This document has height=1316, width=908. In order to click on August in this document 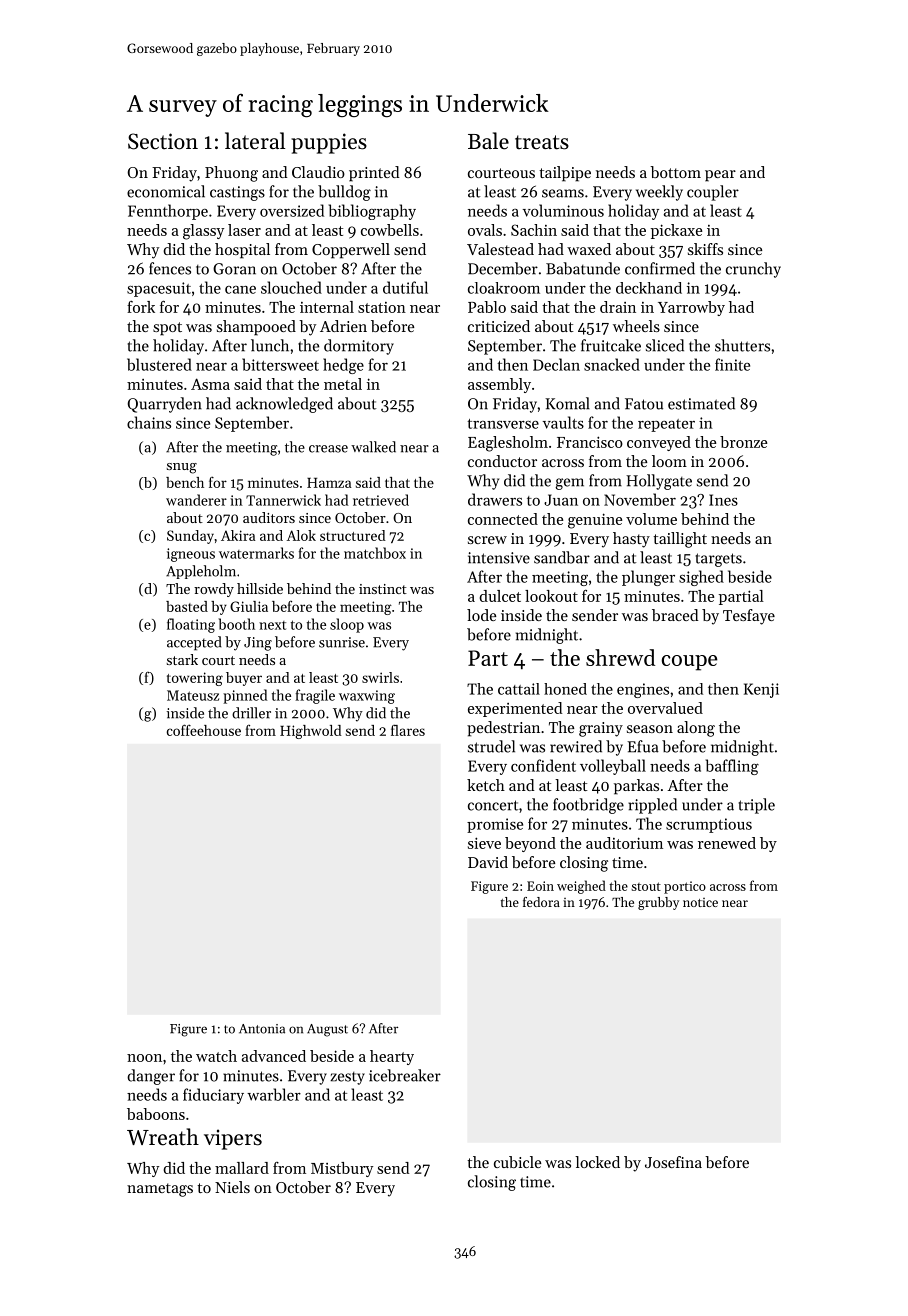, I will do `click(327, 1030)`.
